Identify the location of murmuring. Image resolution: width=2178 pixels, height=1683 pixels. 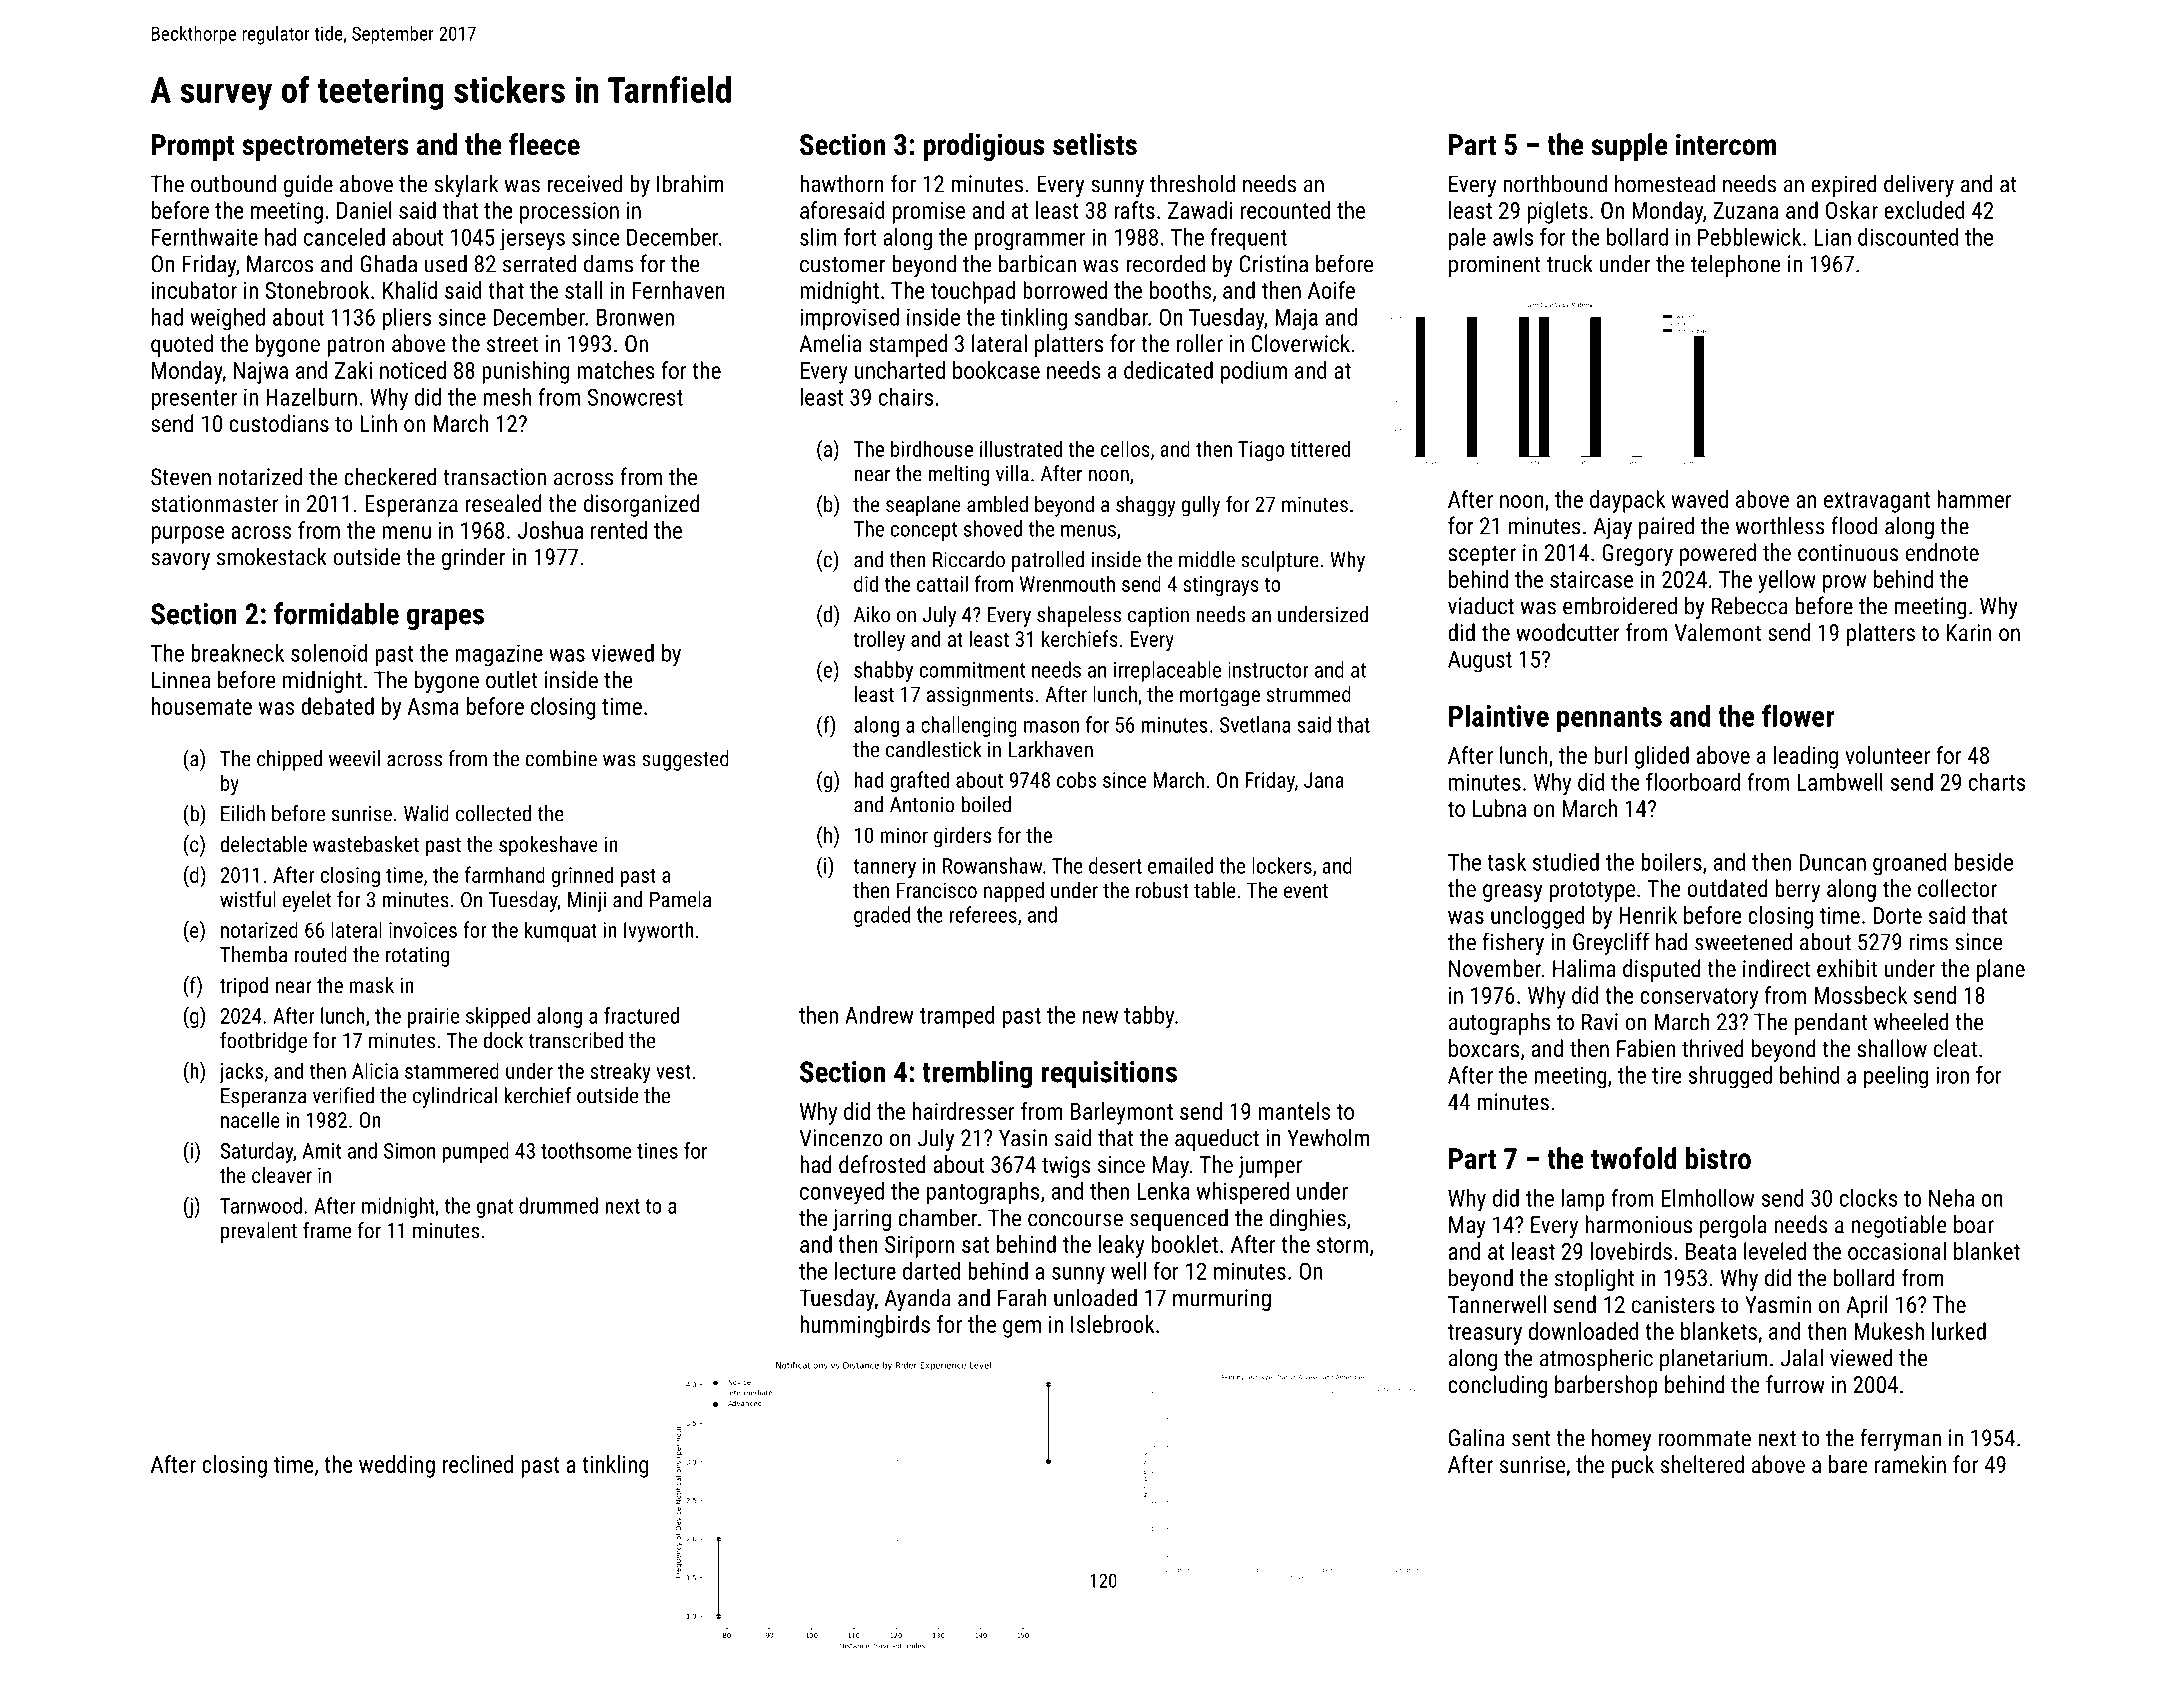
(1222, 1300).
